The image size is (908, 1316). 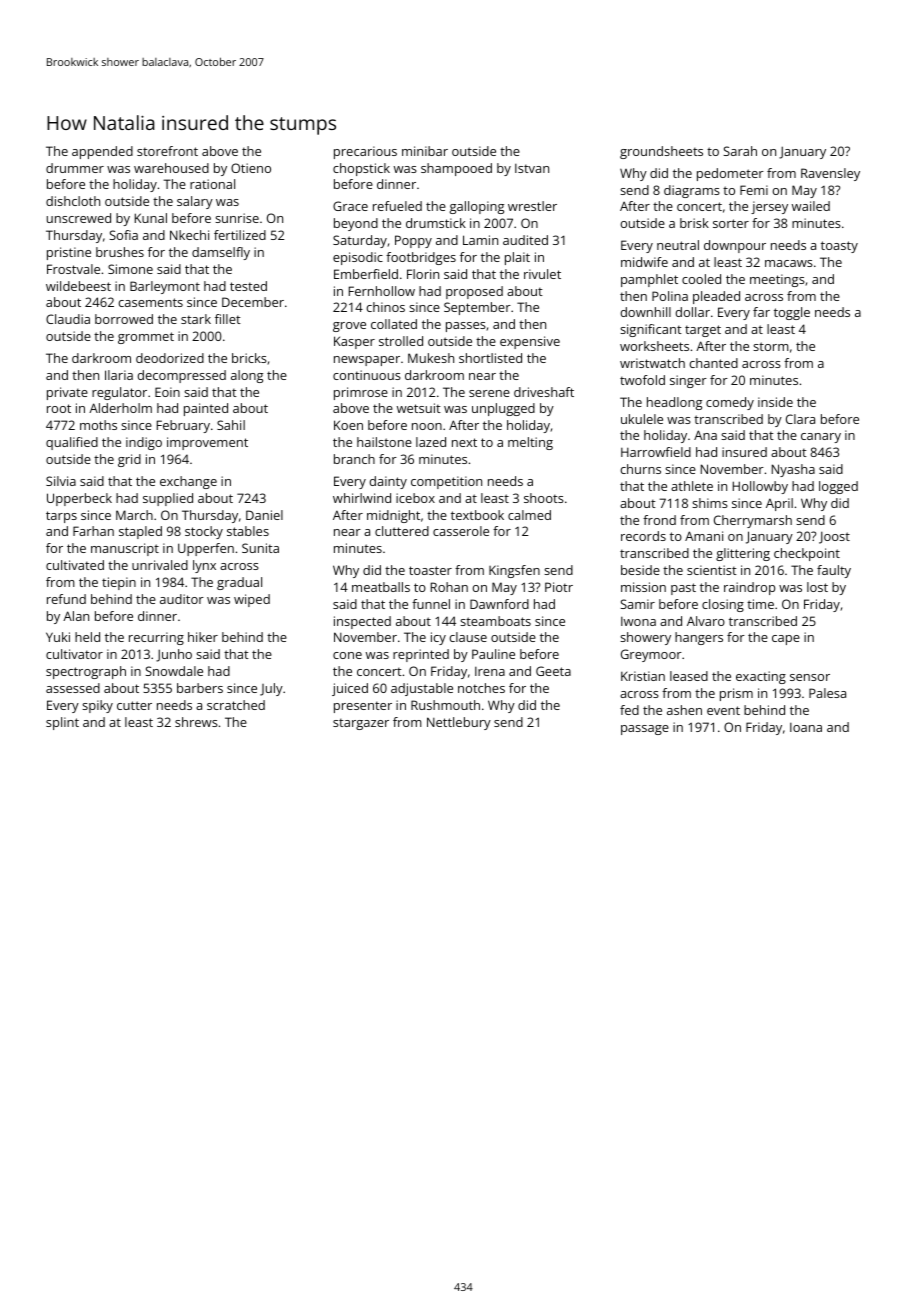 What do you see at coordinates (365, 152) in the document?
I see `precarious` at bounding box center [365, 152].
